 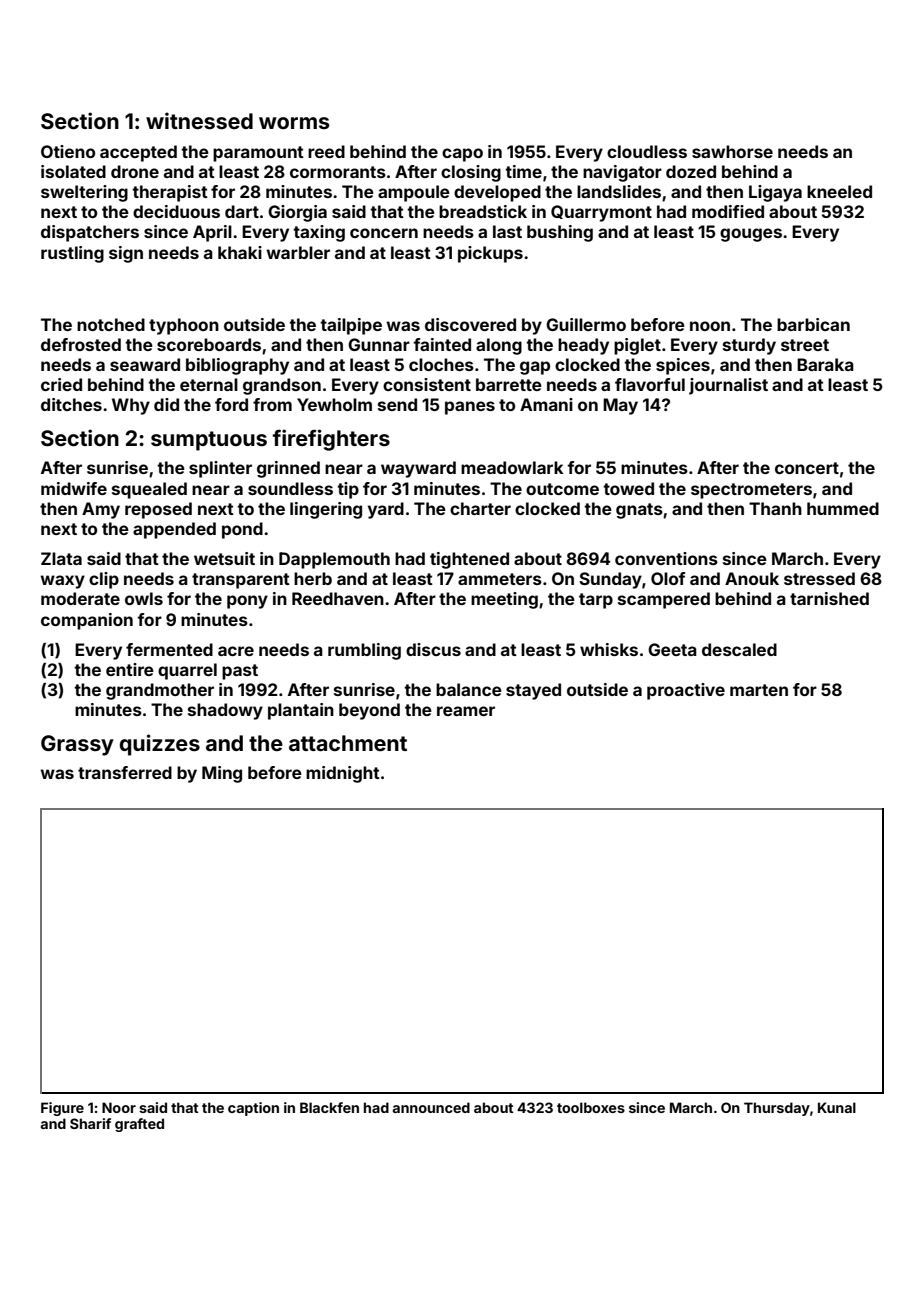 What do you see at coordinates (777, 1109) in the document?
I see `Thursday` at bounding box center [777, 1109].
